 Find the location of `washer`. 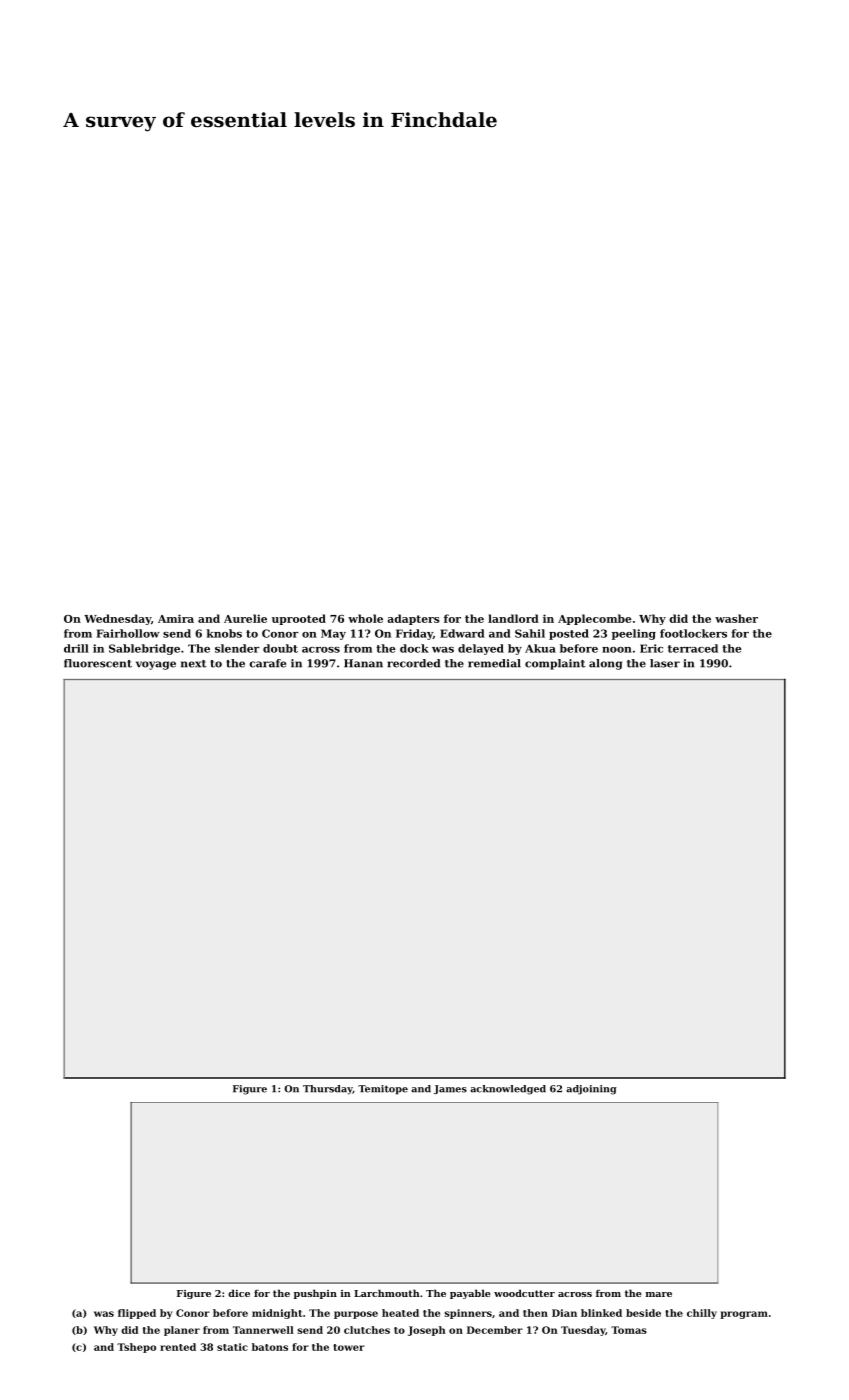

washer is located at coordinates (736, 618).
